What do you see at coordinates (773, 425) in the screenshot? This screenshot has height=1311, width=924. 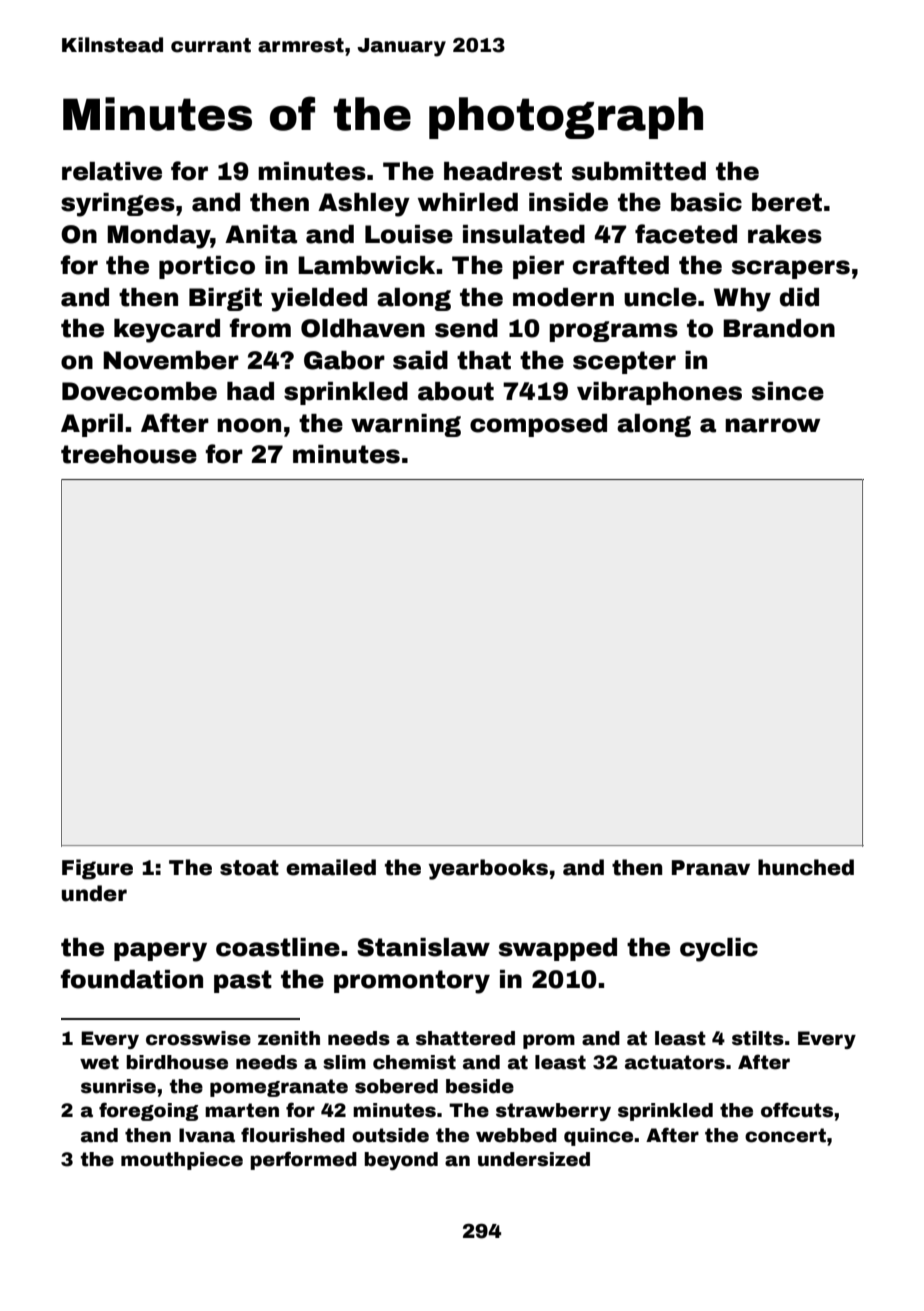 I see `narrow` at bounding box center [773, 425].
